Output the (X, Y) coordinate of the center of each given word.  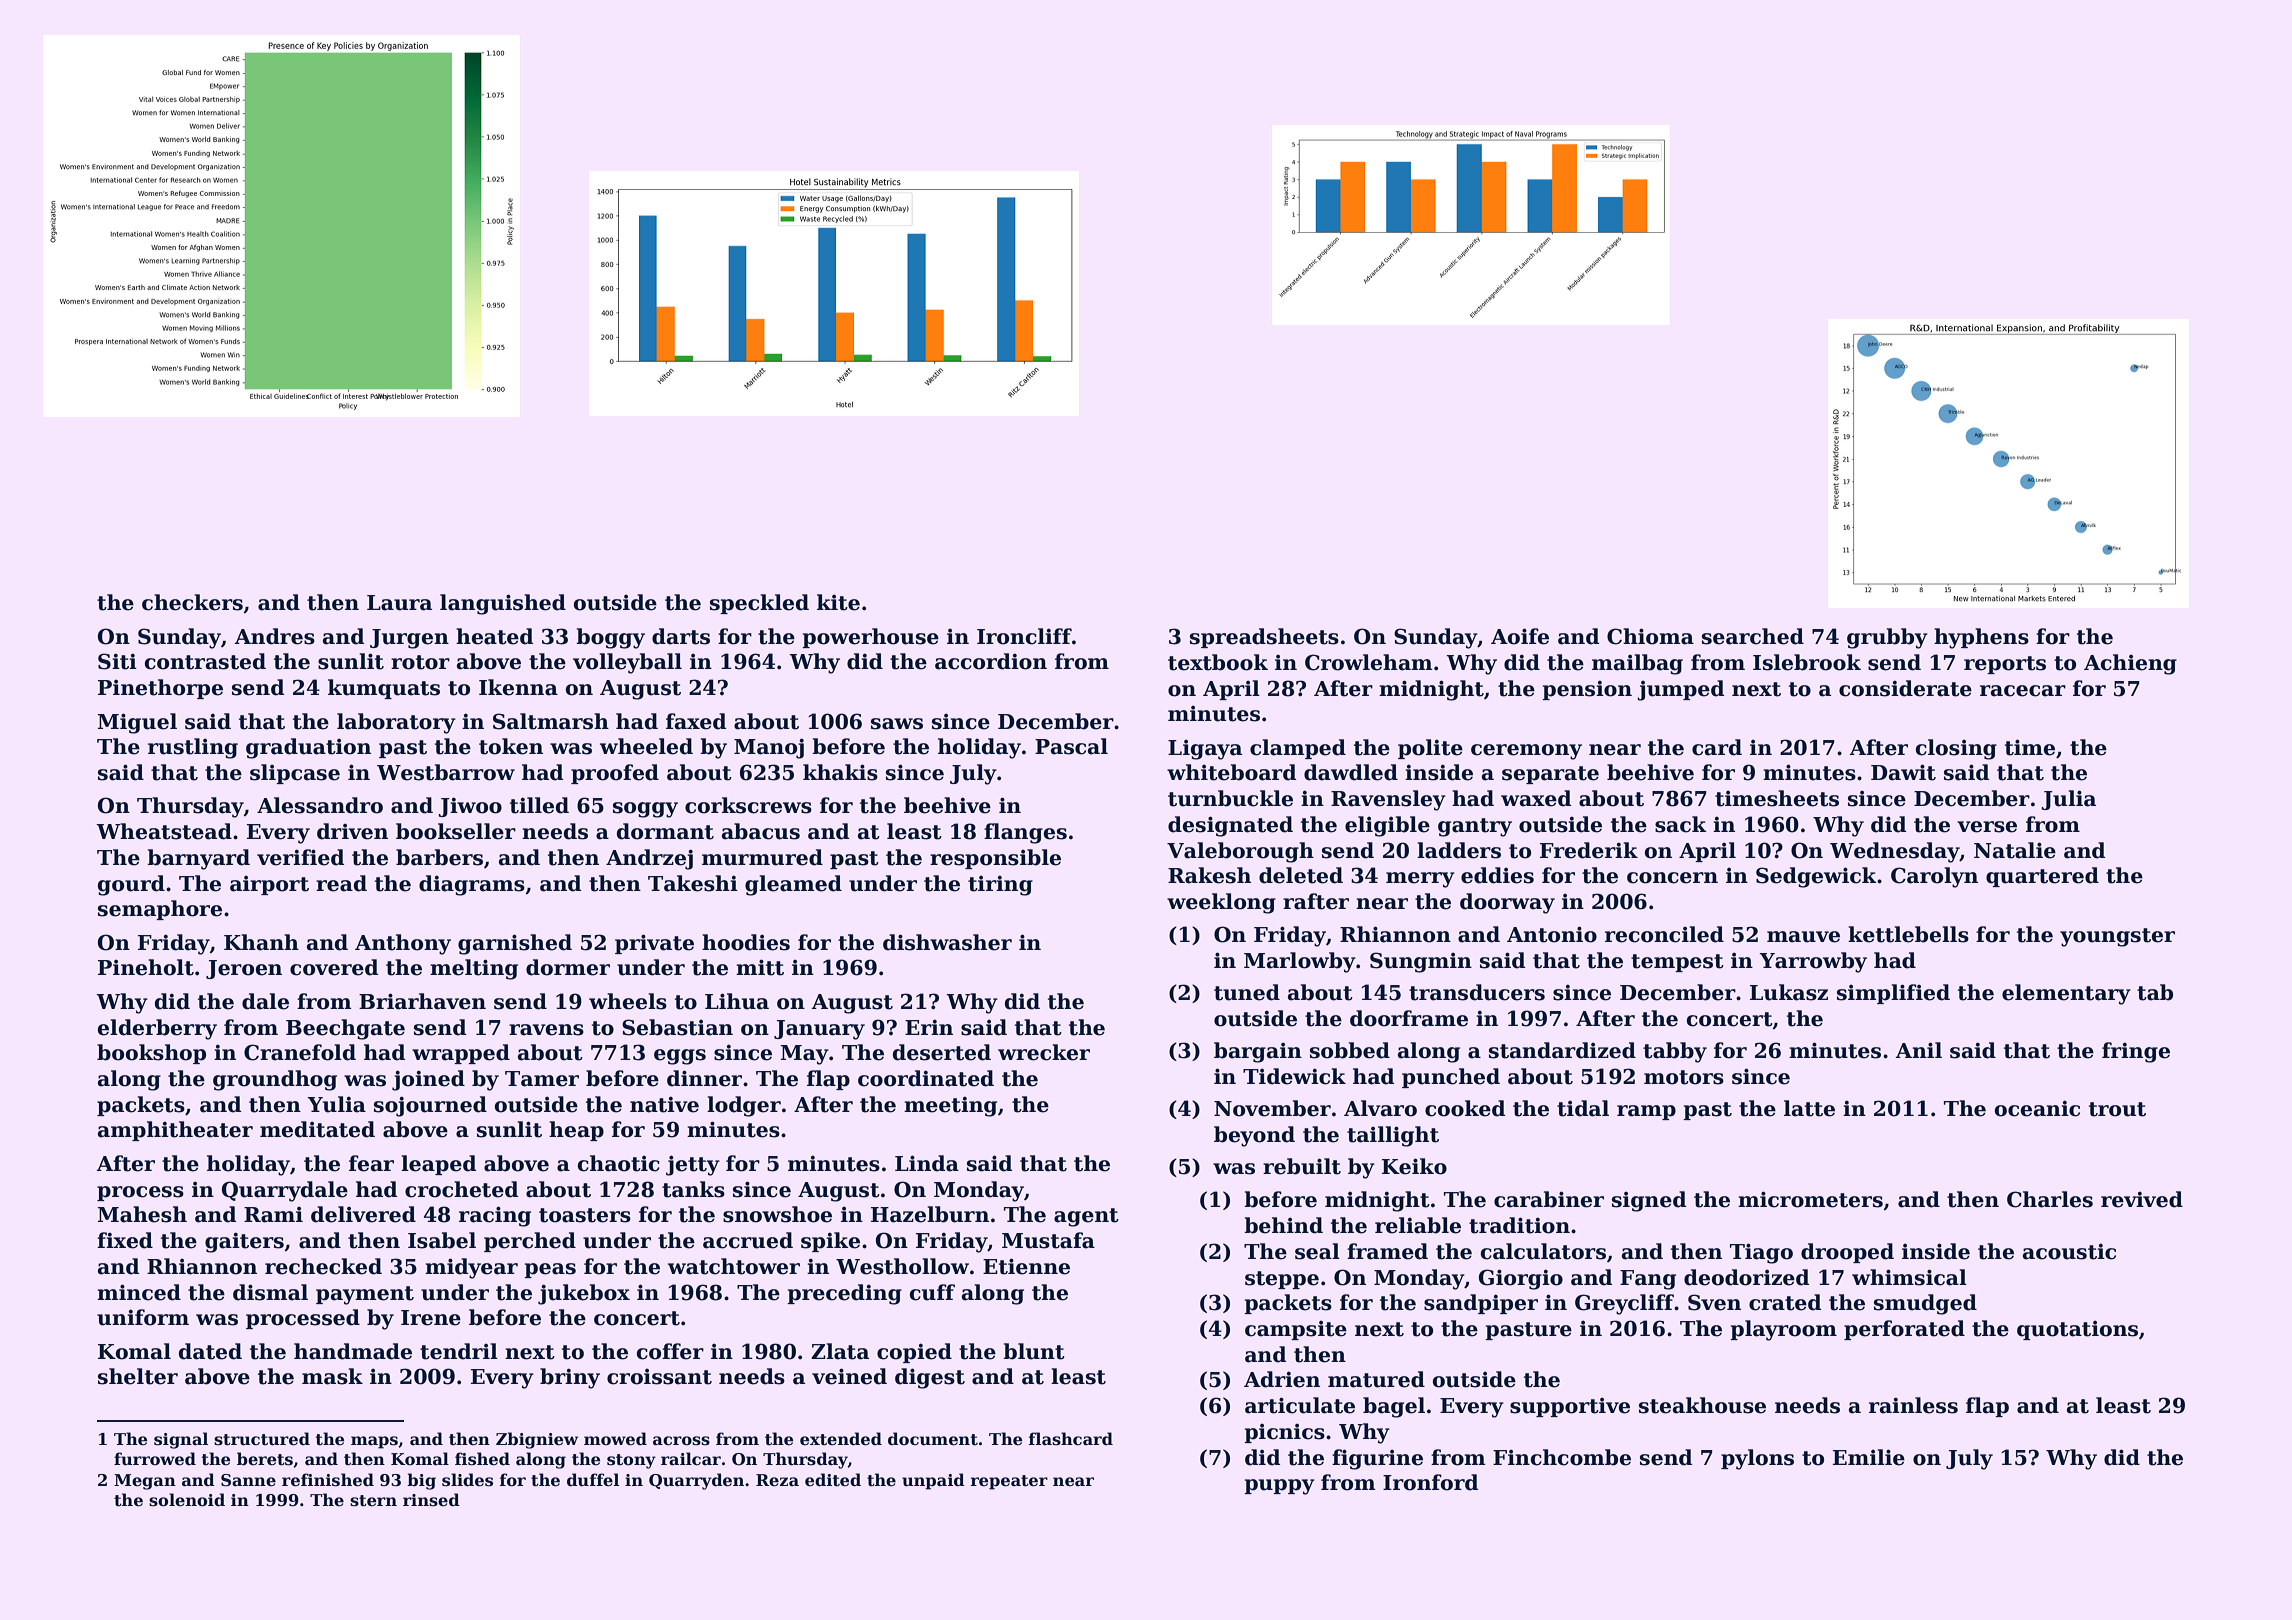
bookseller (456, 831)
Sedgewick (1816, 877)
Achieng (2130, 664)
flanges (1025, 833)
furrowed (155, 1459)
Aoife (1520, 636)
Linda (927, 1163)
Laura (399, 603)
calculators (1543, 1251)
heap (576, 1131)
